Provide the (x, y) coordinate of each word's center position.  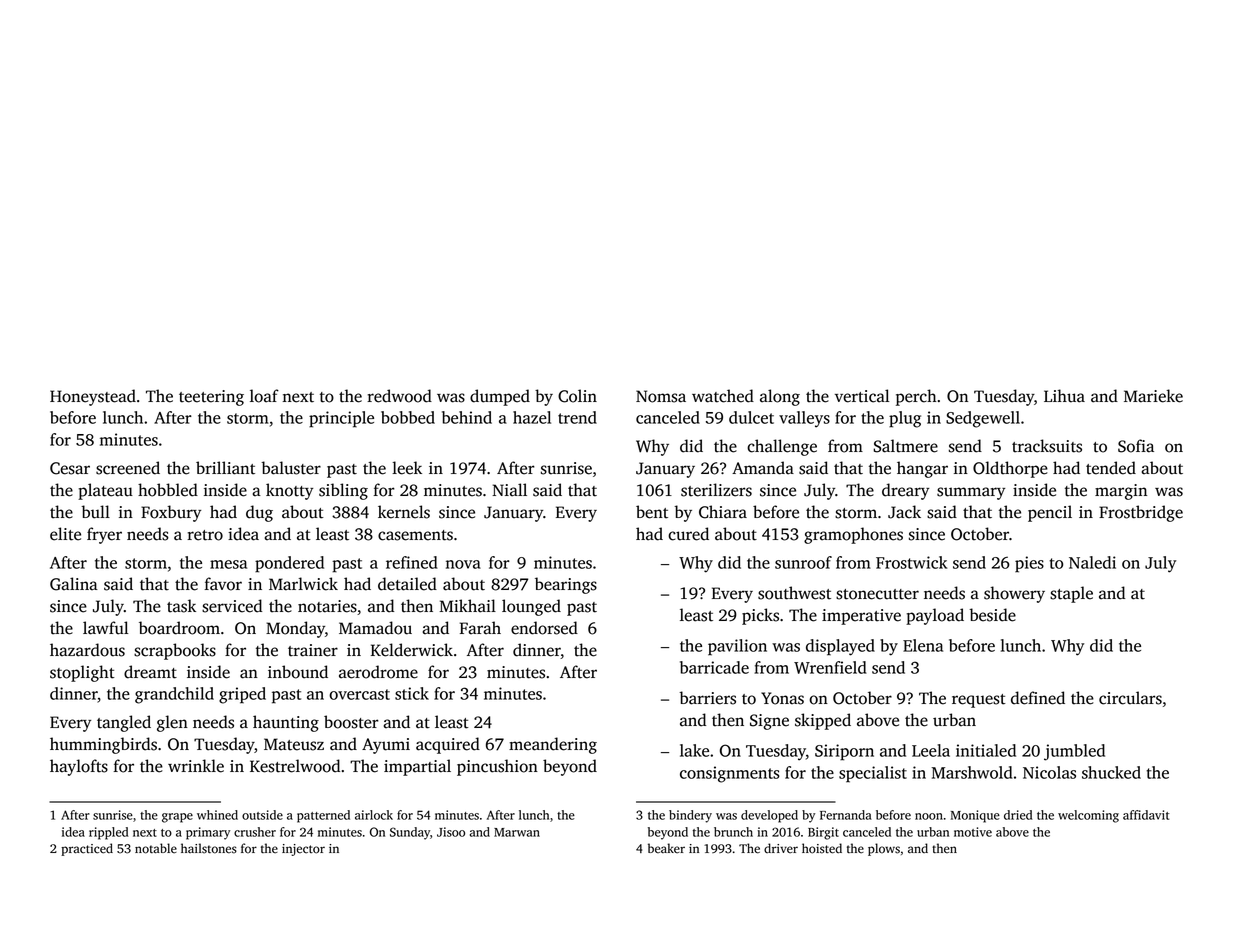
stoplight (82, 673)
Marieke (1153, 396)
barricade (714, 667)
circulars (1130, 698)
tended (1111, 468)
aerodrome (378, 672)
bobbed (408, 417)
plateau (105, 491)
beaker (666, 848)
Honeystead (93, 397)
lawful (105, 628)
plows (884, 849)
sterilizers (716, 490)
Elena (923, 645)
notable (156, 848)
